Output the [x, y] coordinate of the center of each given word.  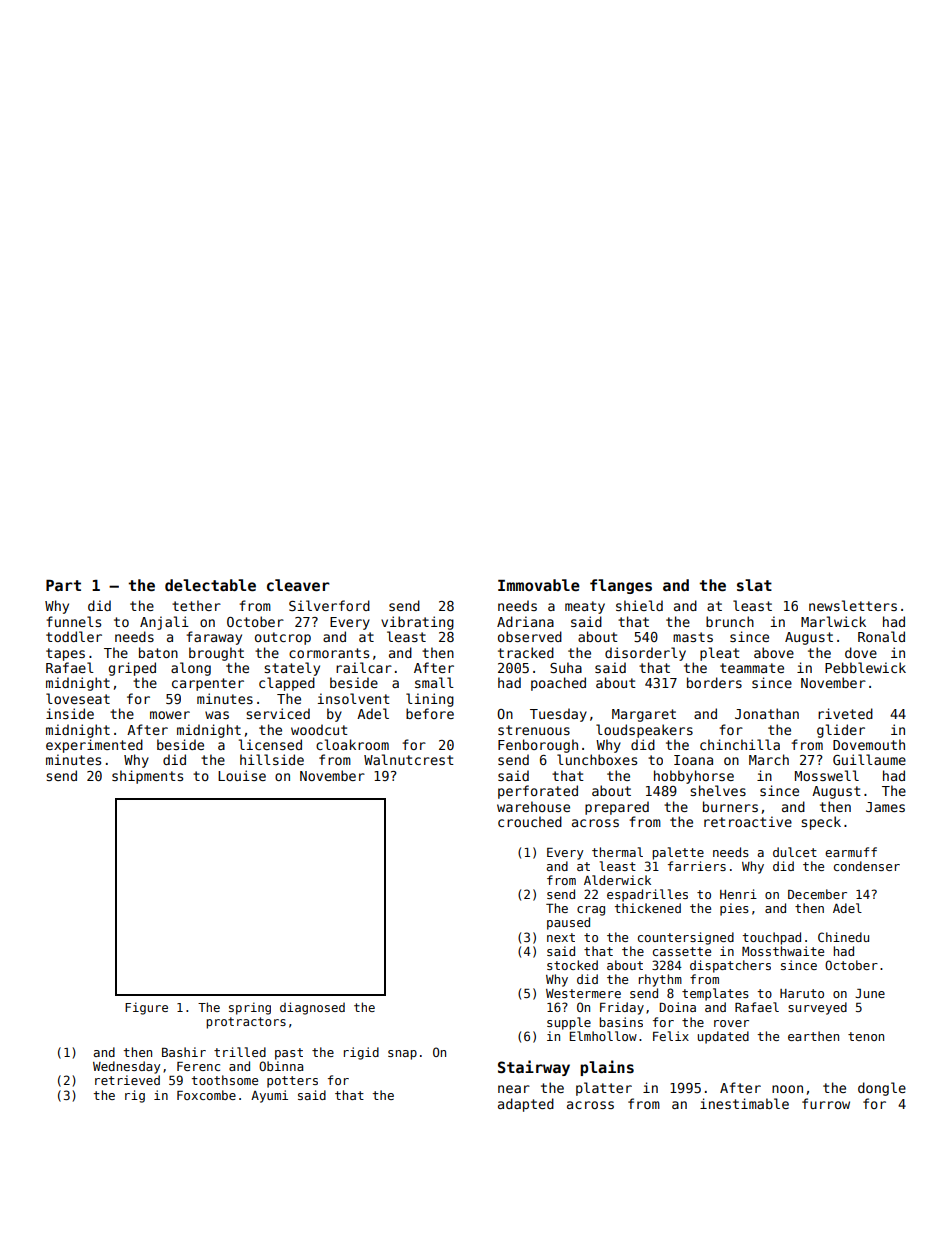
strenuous [534, 730]
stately [292, 669]
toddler [74, 636]
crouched [530, 821]
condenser [867, 866]
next [561, 937]
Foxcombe [206, 1095]
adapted [526, 1105]
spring [250, 1008]
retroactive [748, 821]
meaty [585, 607]
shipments [147, 777]
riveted [845, 713]
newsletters [853, 605]
